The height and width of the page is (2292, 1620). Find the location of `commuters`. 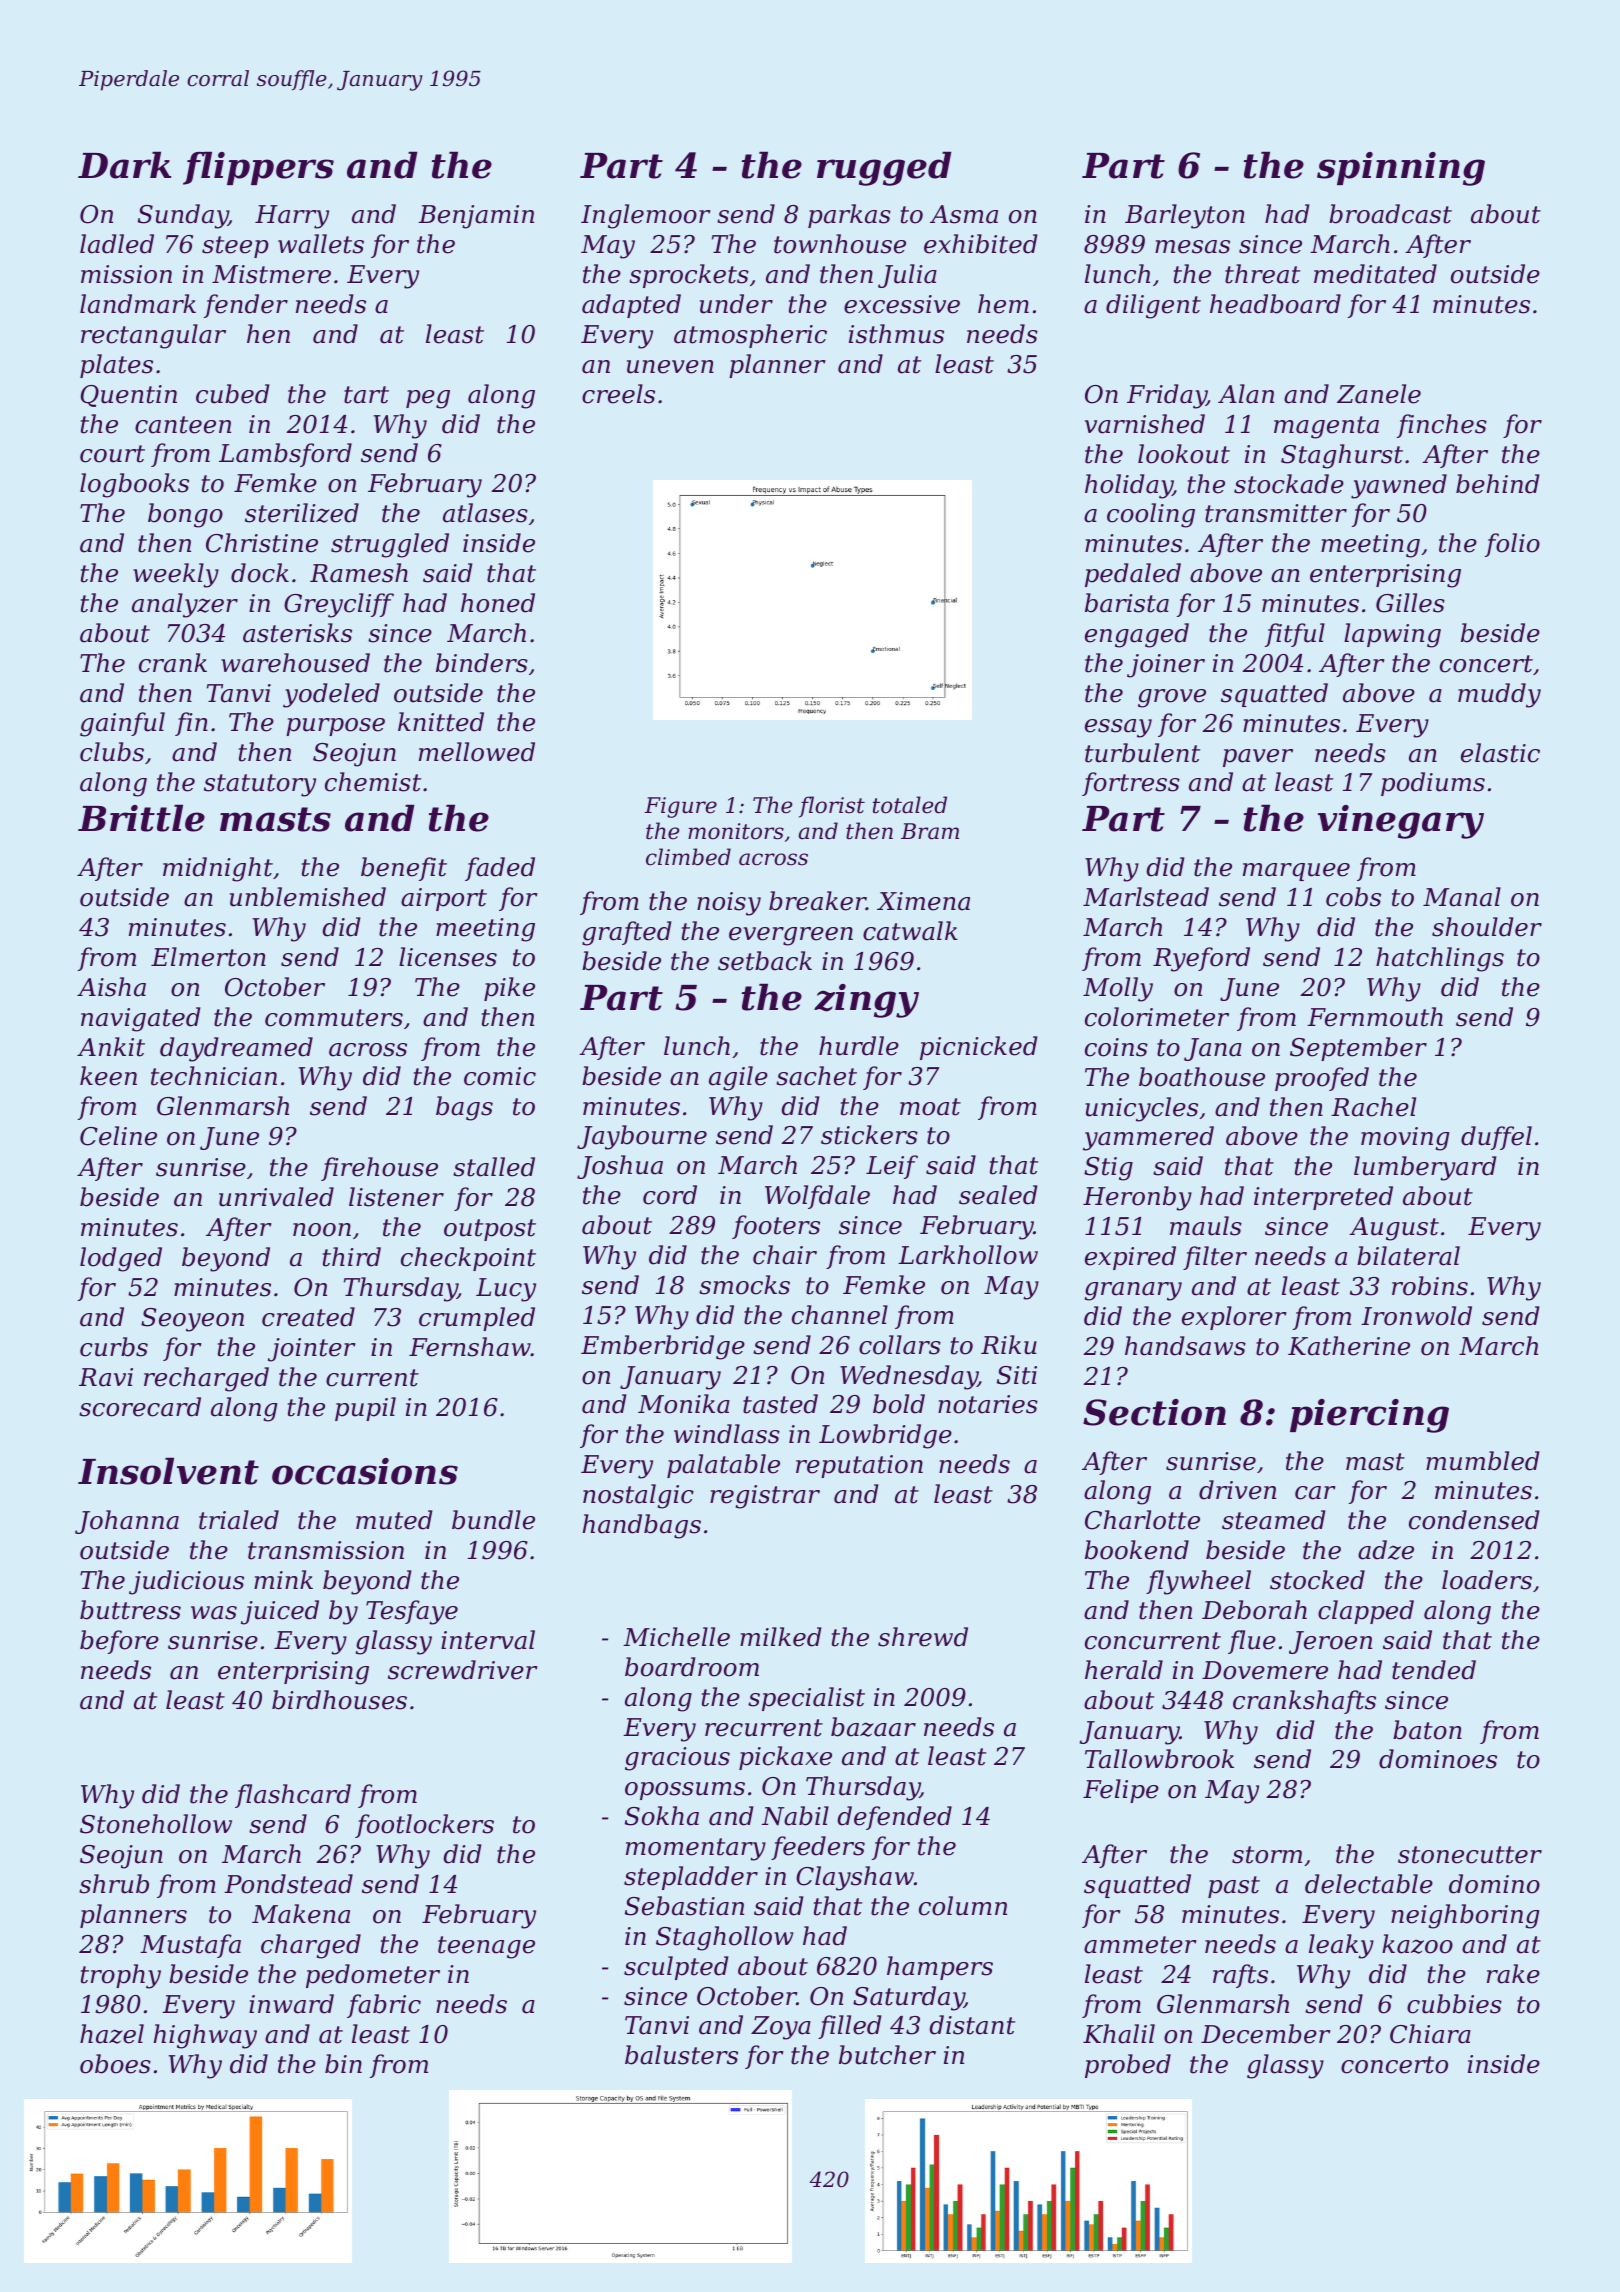

commuters is located at coordinates (334, 1018).
